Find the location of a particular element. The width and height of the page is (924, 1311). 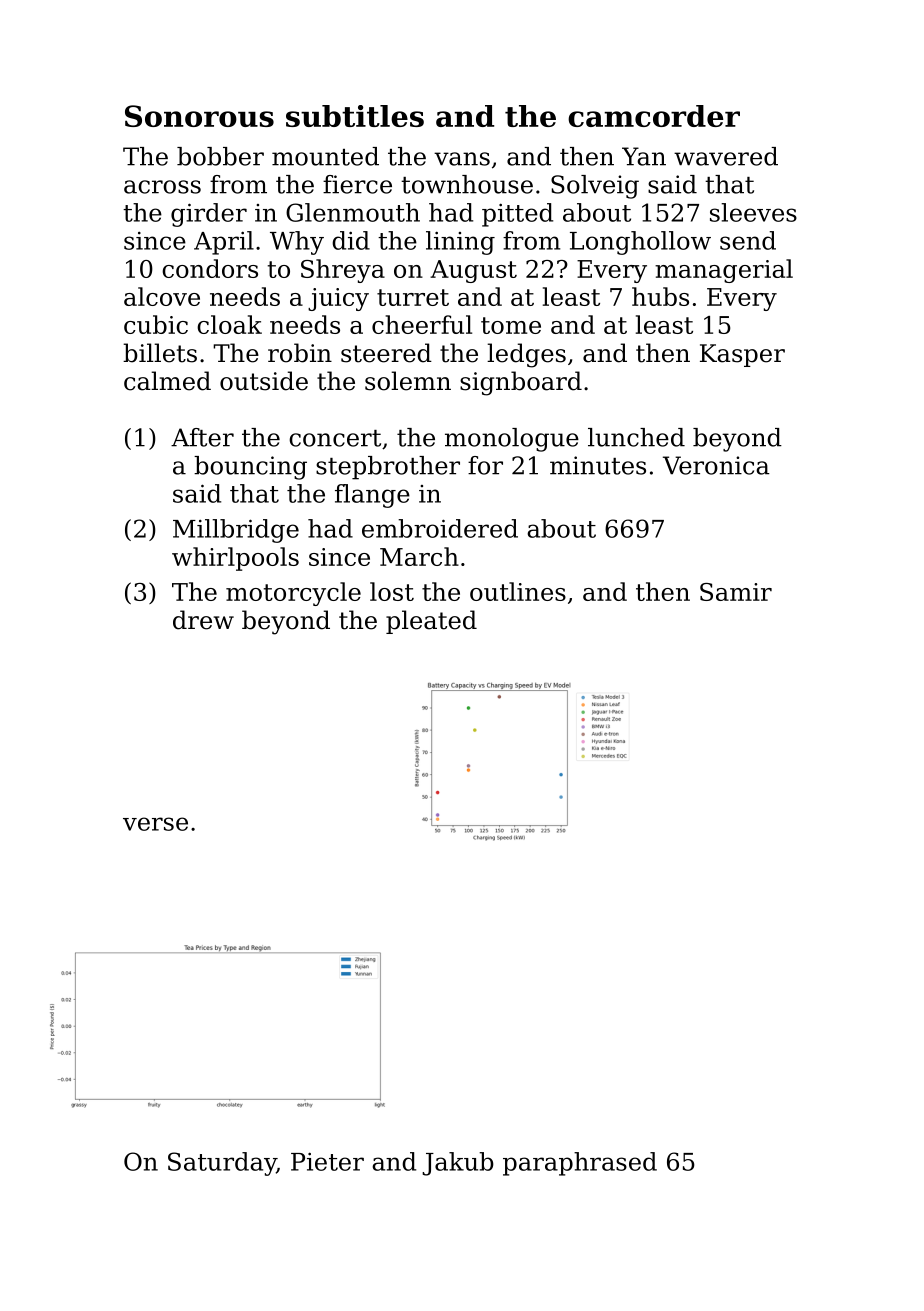

Veronica is located at coordinates (716, 465).
